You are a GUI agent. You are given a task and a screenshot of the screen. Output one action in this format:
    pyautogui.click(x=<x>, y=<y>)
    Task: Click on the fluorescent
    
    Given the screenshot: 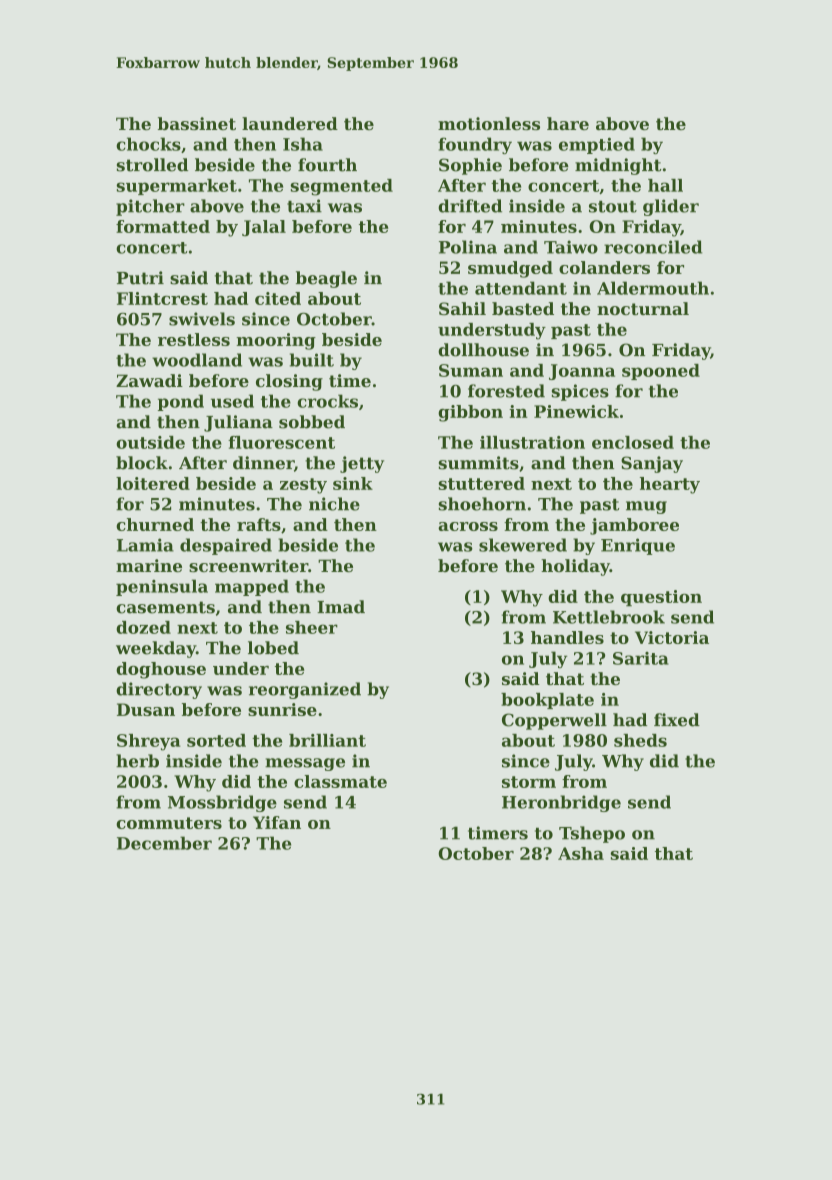 What is the action you would take?
    pyautogui.click(x=281, y=442)
